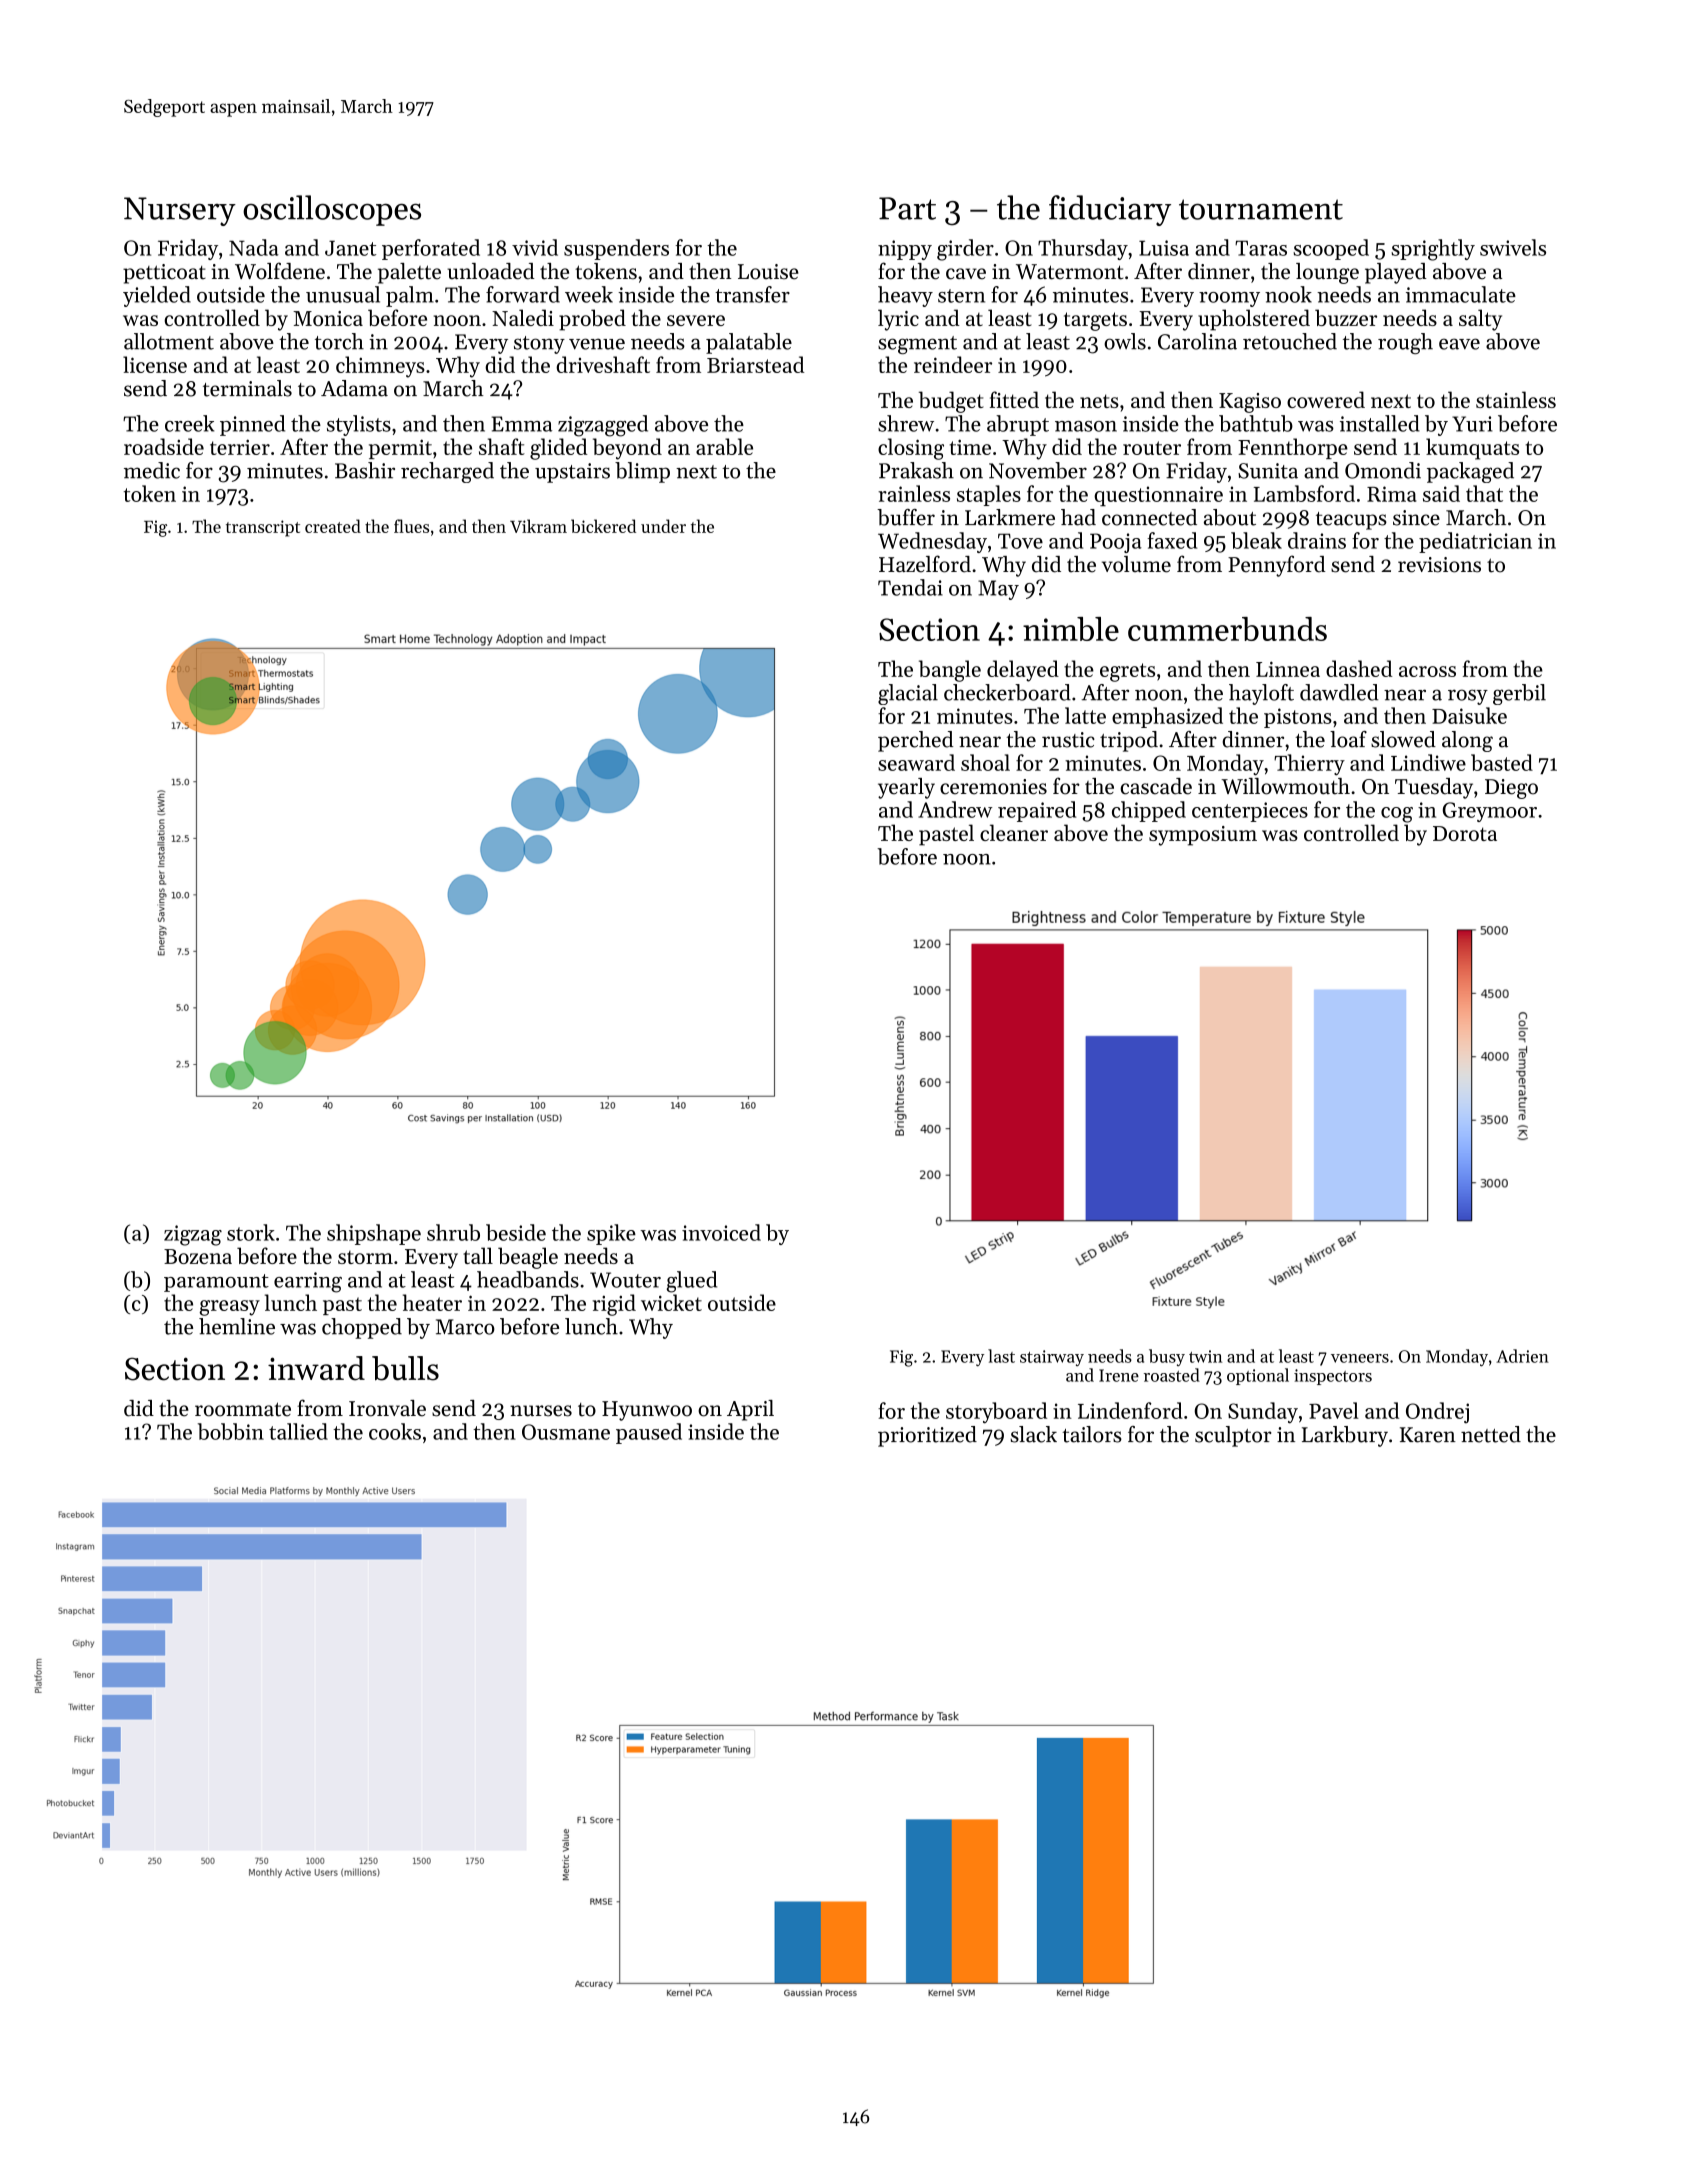 This screenshot has height=2178, width=1683. What do you see at coordinates (1360, 1358) in the screenshot?
I see `veneers` at bounding box center [1360, 1358].
